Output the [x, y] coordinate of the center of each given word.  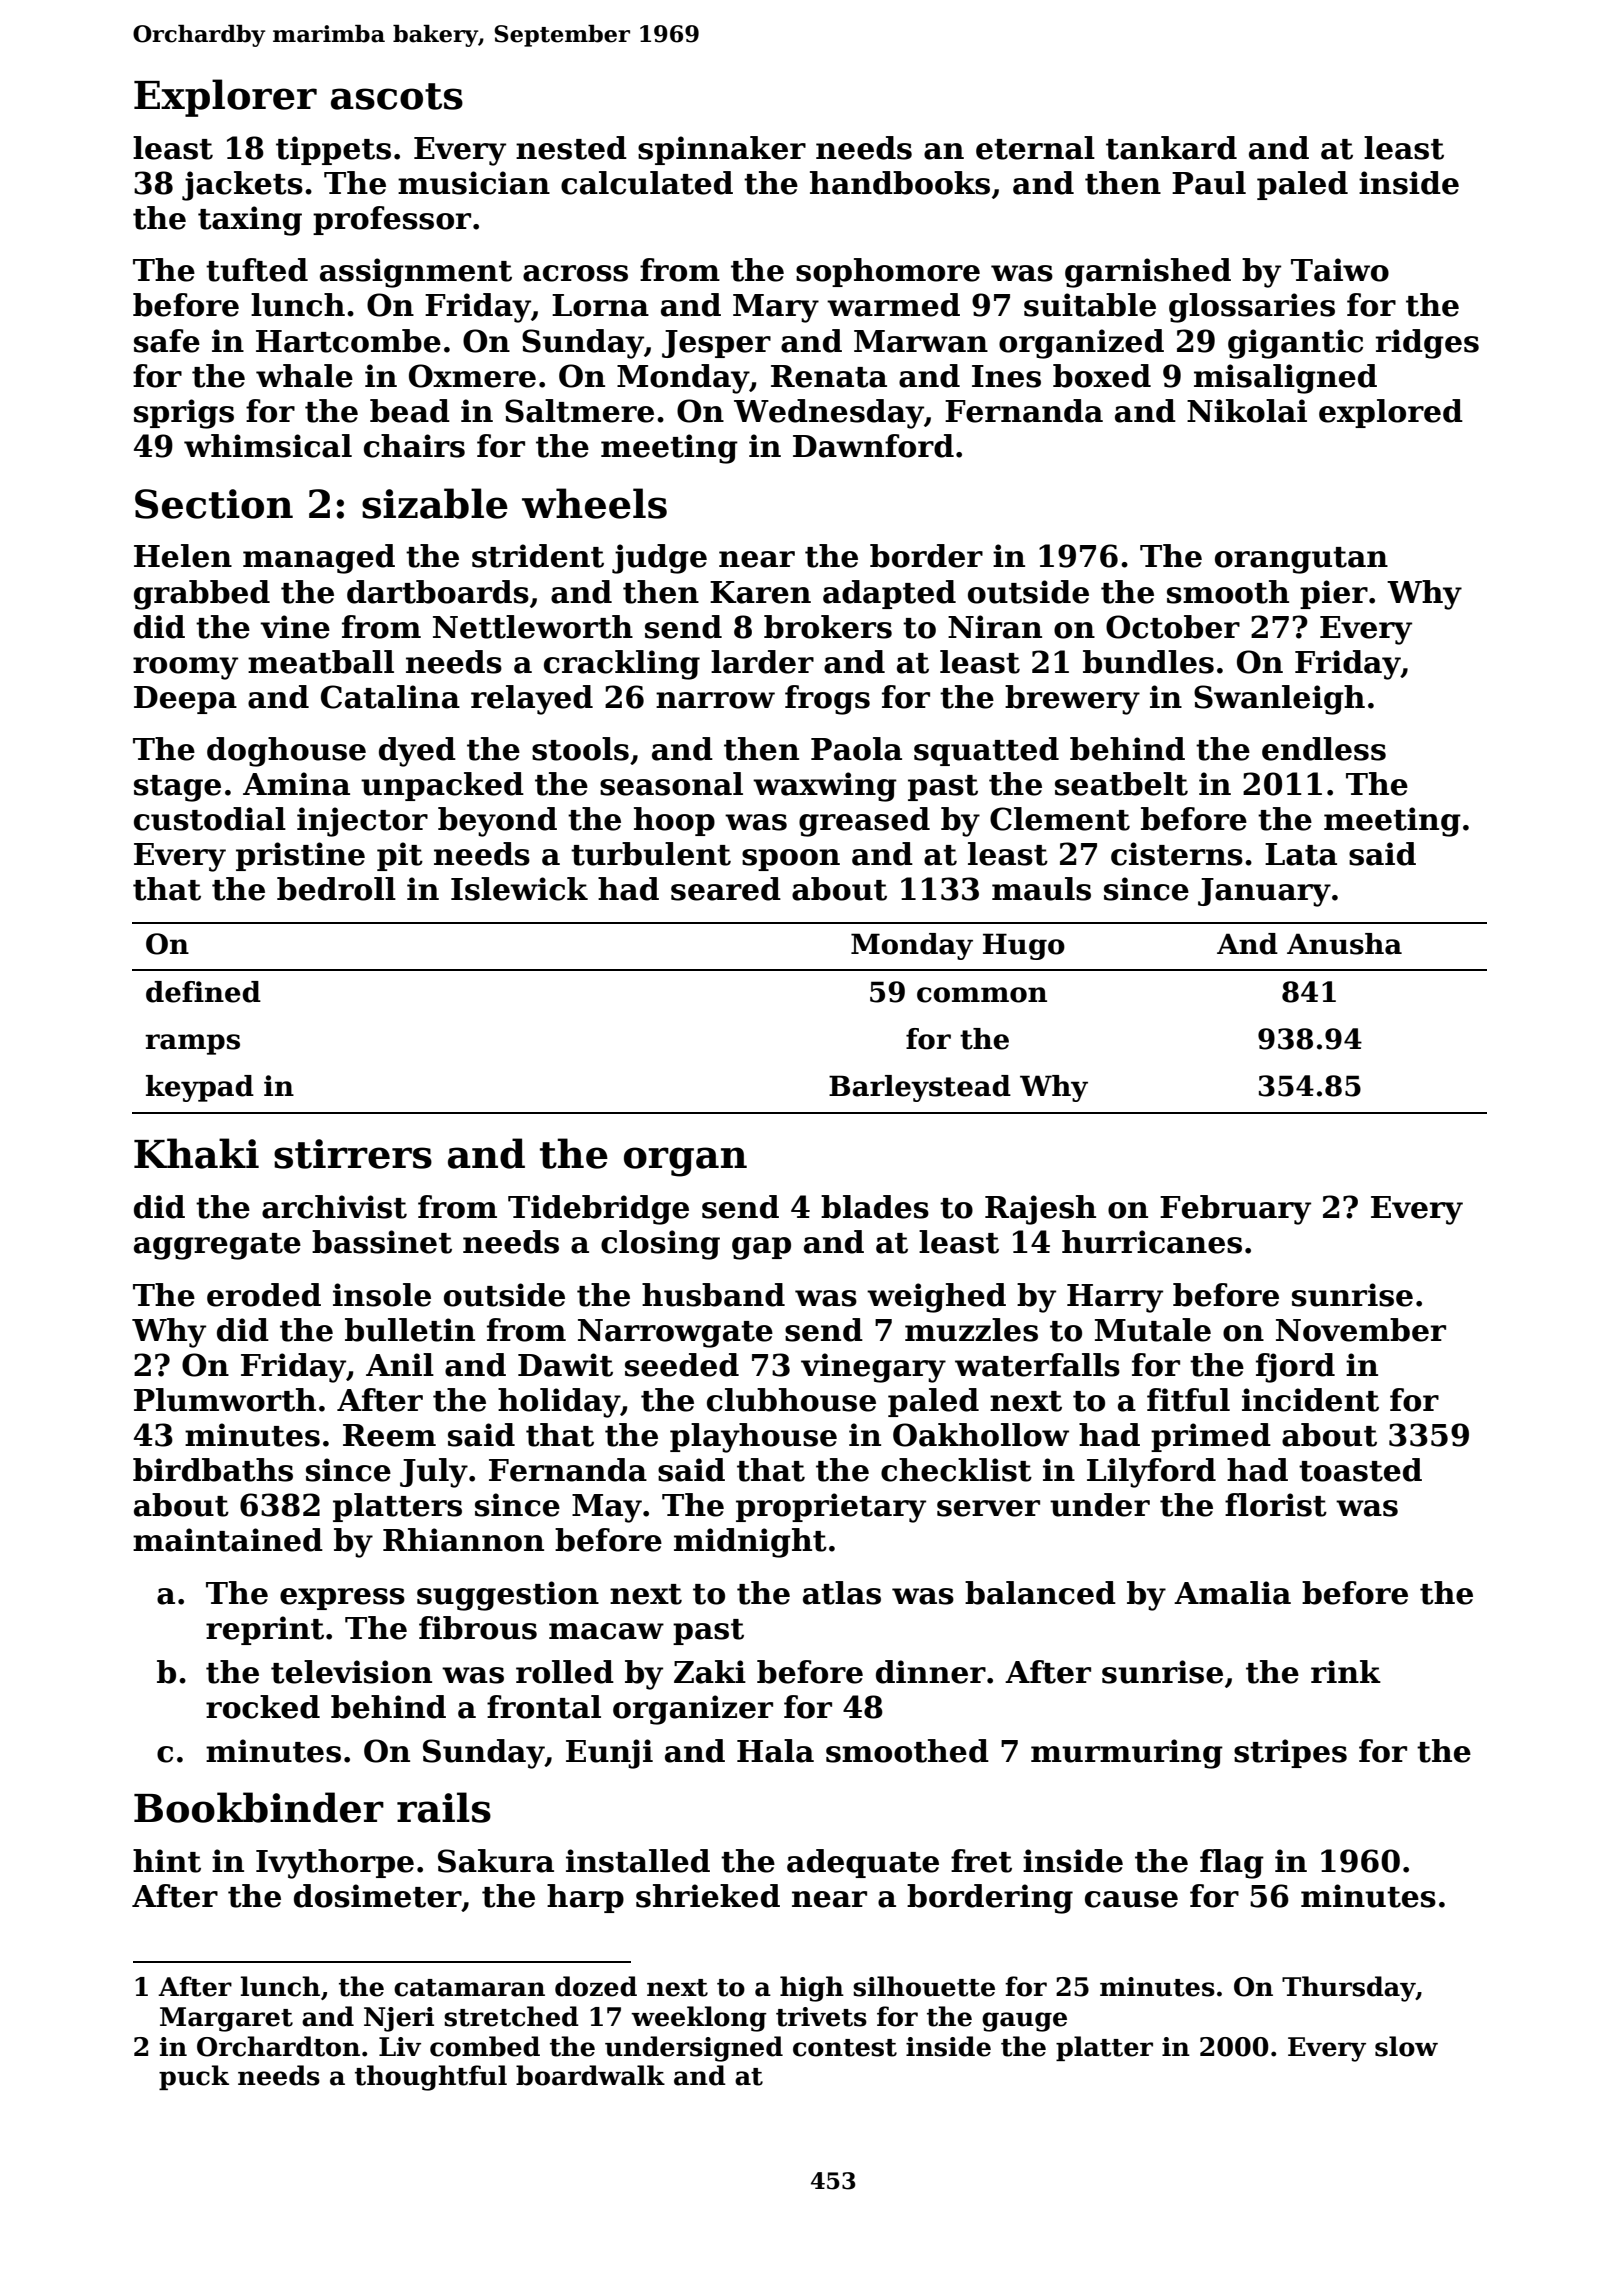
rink [1346, 1671]
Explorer [225, 98]
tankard [1171, 148]
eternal [1035, 148]
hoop [674, 821]
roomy [185, 668]
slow [1406, 2046]
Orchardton [278, 2046]
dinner [931, 1672]
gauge [1024, 2022]
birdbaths [213, 1470]
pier [1334, 594]
